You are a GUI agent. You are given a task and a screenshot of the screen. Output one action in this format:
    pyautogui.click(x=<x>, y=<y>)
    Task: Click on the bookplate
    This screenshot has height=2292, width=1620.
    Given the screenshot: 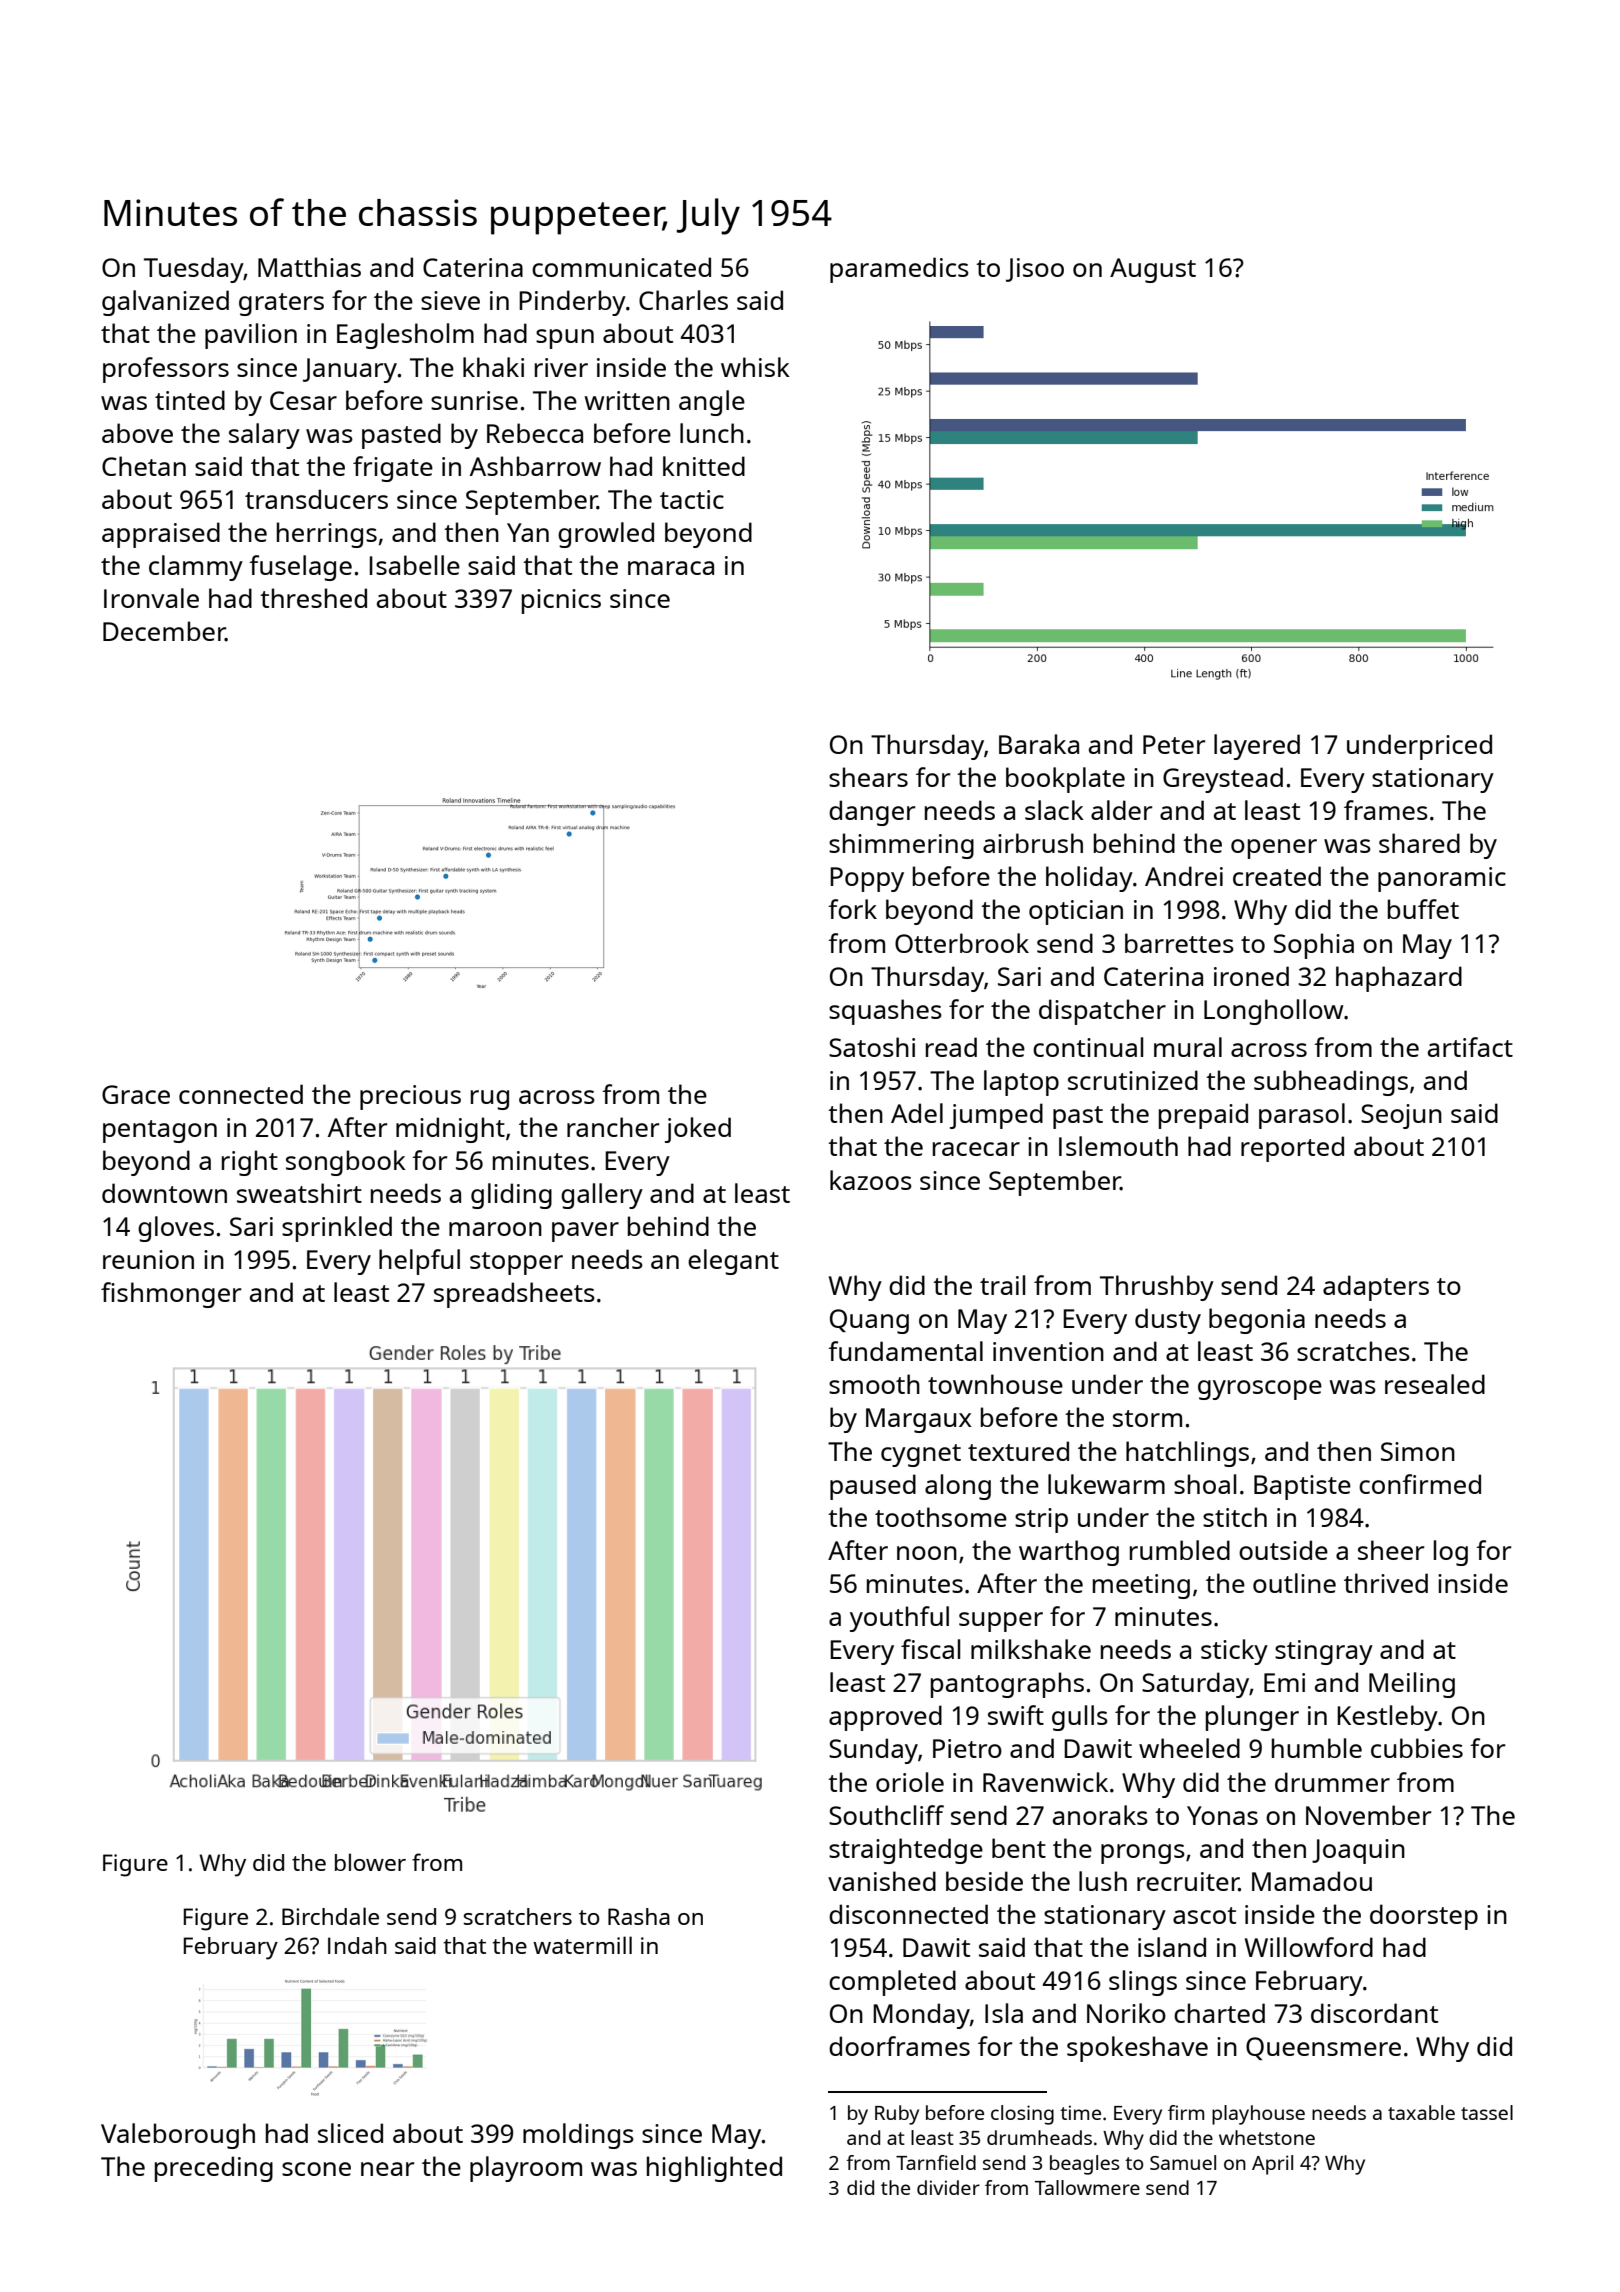 What is the action you would take?
    pyautogui.click(x=1065, y=780)
